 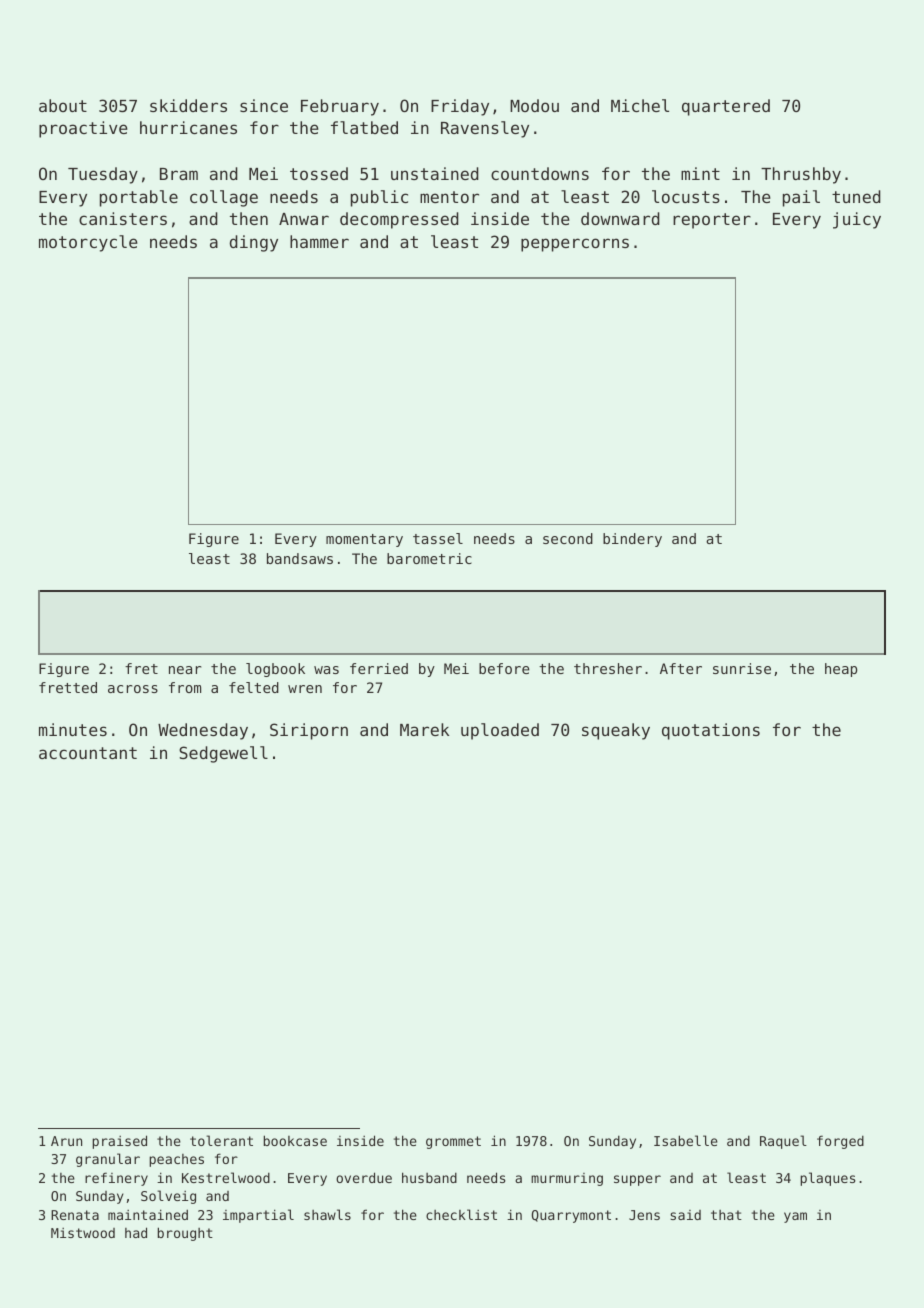 What do you see at coordinates (185, 1234) in the screenshot?
I see `brought` at bounding box center [185, 1234].
